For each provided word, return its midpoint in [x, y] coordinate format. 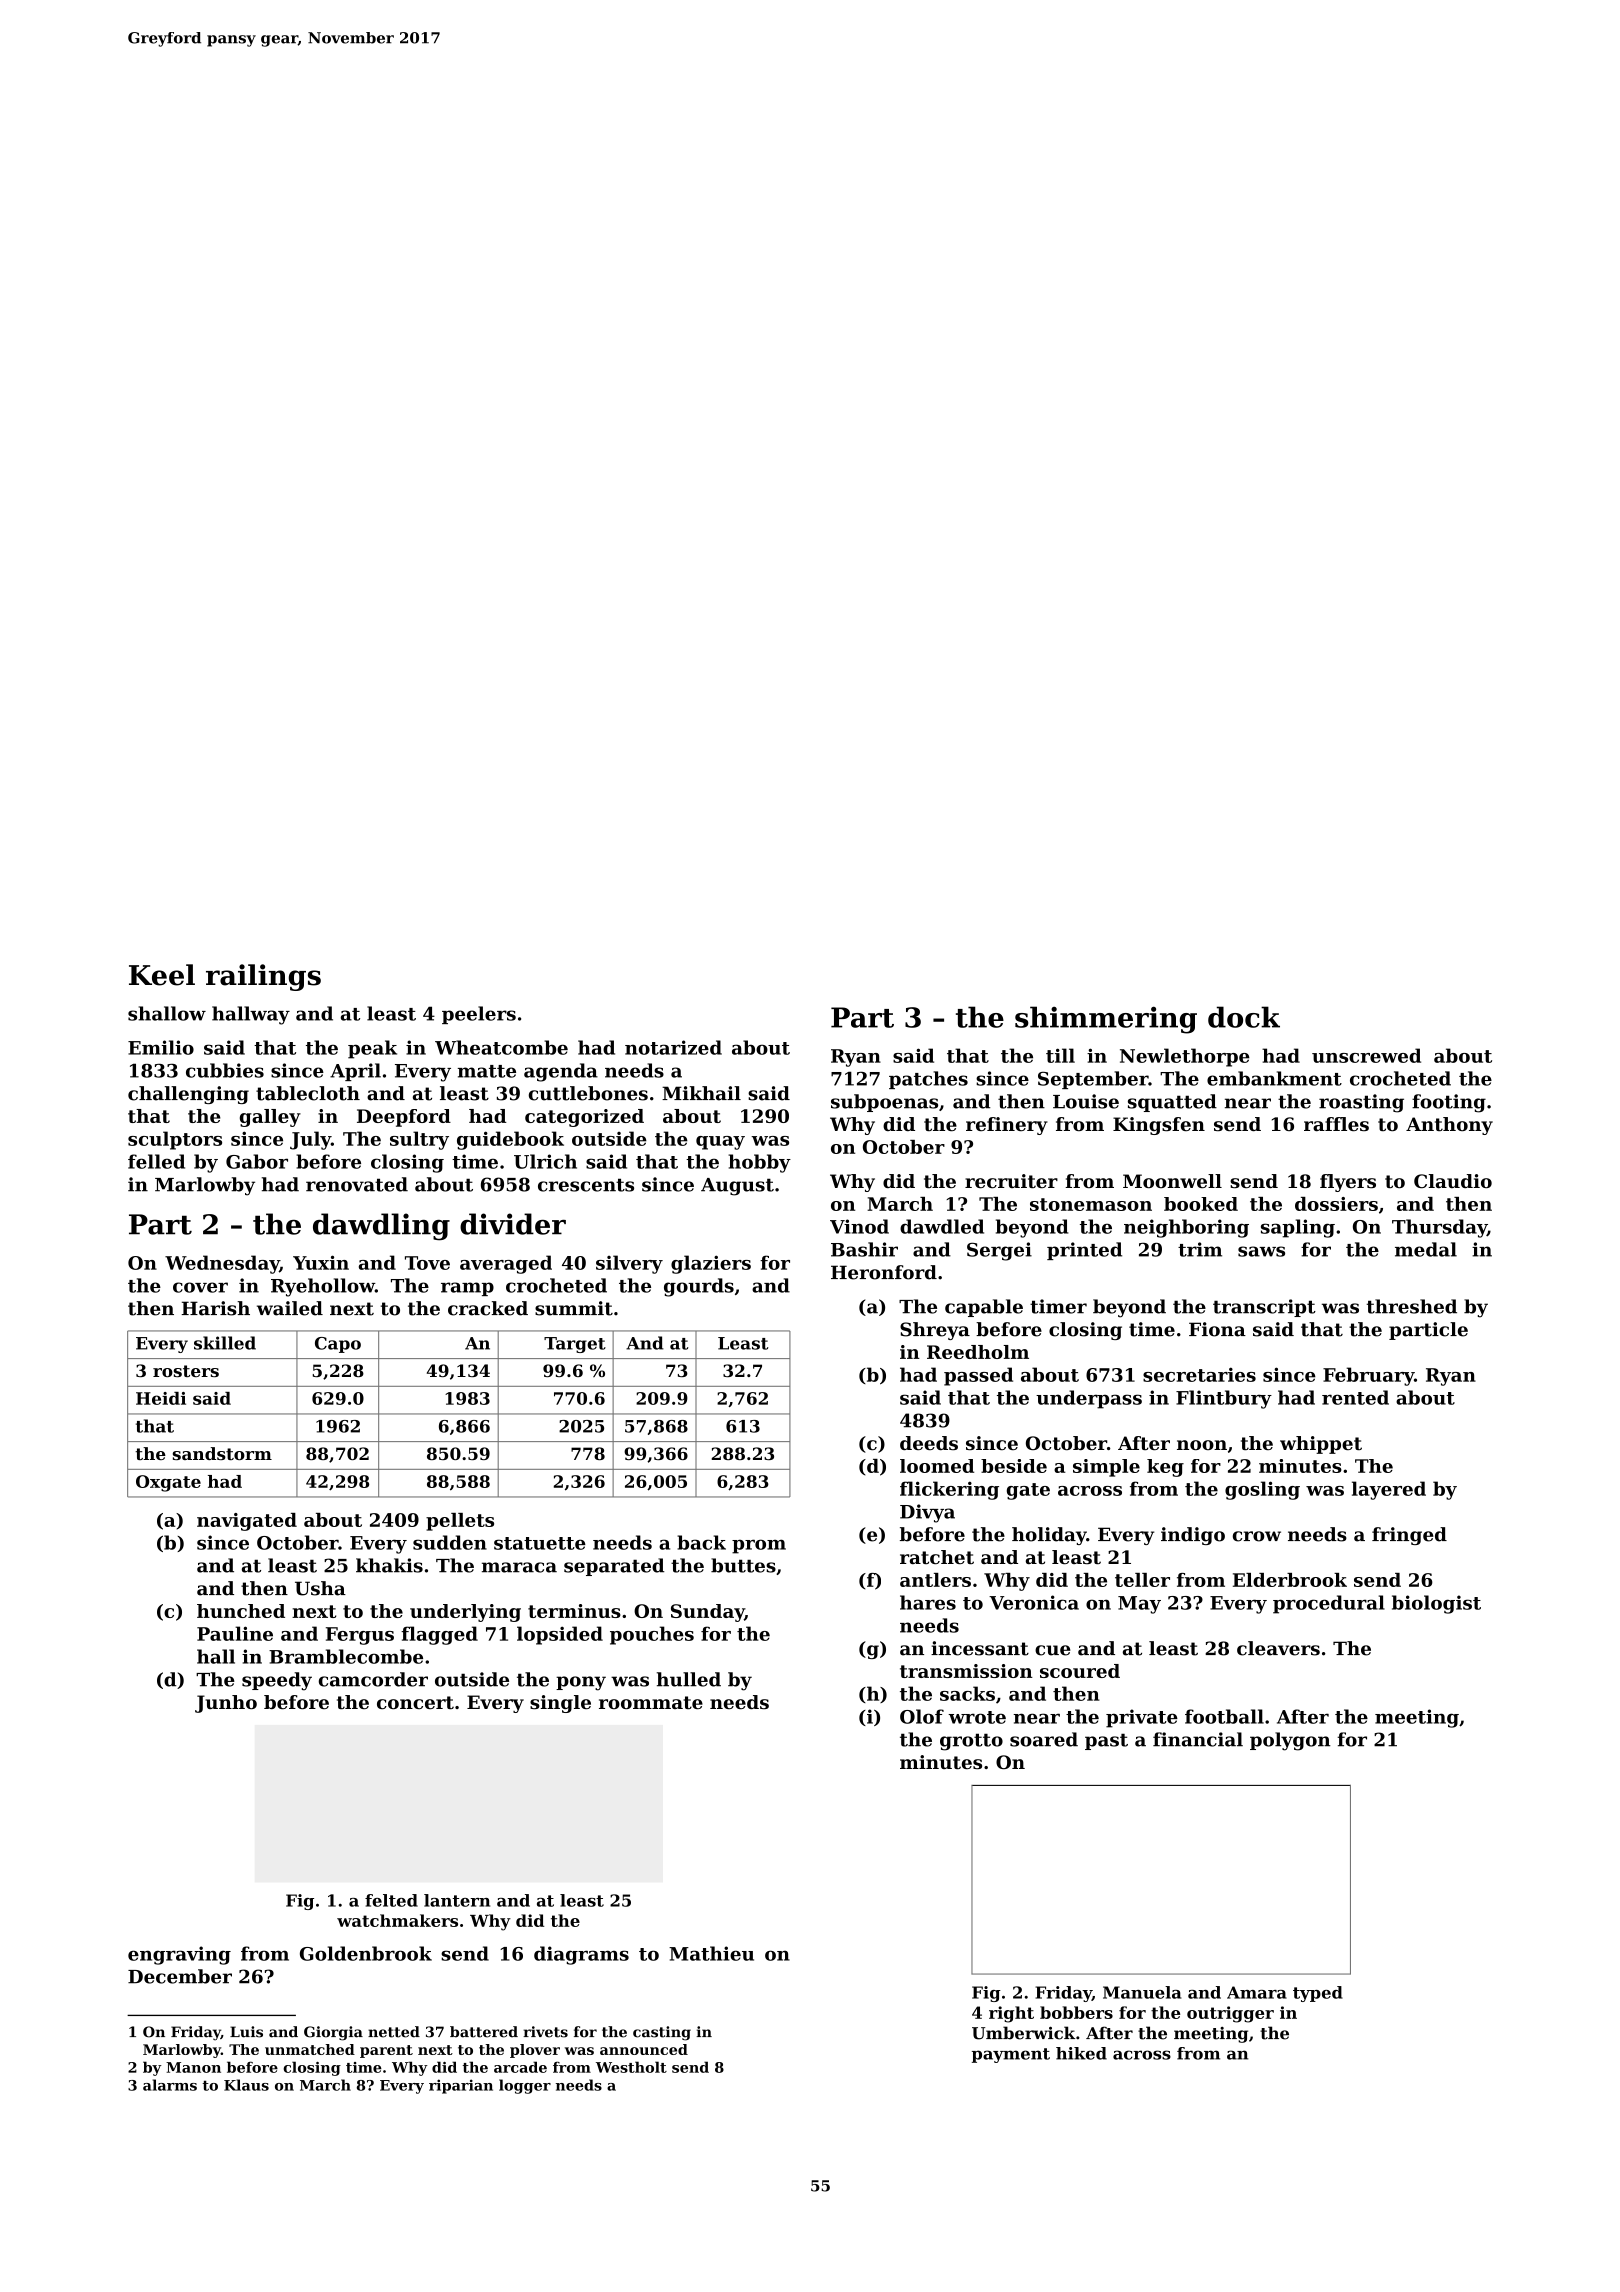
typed [1318, 1994]
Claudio [1453, 1181]
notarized [673, 1047]
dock [1244, 1017]
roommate [651, 1702]
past [1106, 1741]
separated [614, 1567]
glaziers [711, 1264]
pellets [460, 1522]
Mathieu [711, 1953]
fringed [1409, 1536]
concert [415, 1702]
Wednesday [222, 1264]
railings [263, 977]
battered [484, 2032]
